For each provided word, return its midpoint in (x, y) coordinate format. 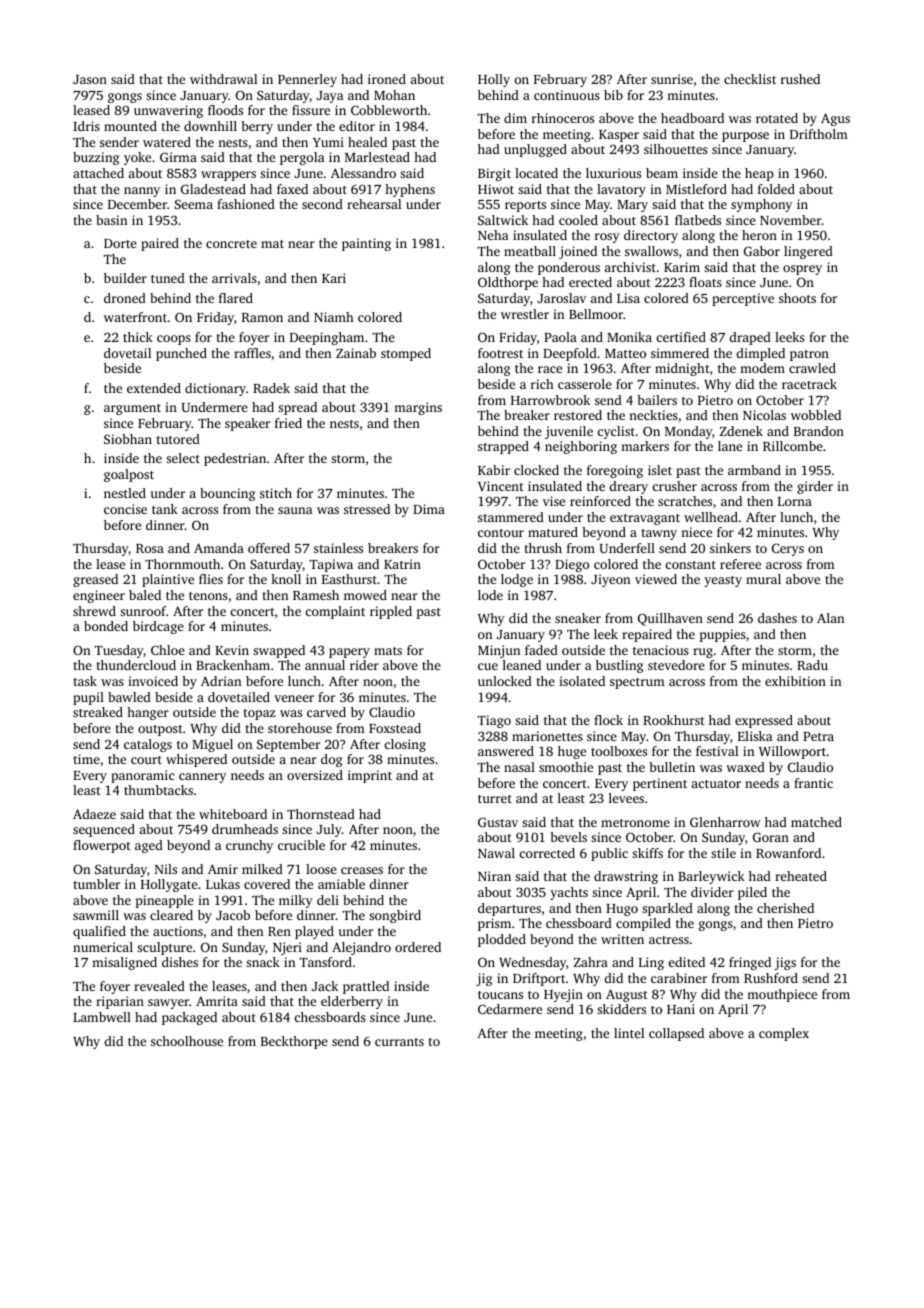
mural (763, 579)
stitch (276, 493)
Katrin (402, 564)
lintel (629, 1033)
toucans (500, 995)
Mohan (394, 95)
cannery (202, 778)
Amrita (217, 1001)
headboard (692, 118)
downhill (210, 126)
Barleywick (711, 877)
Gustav (498, 822)
